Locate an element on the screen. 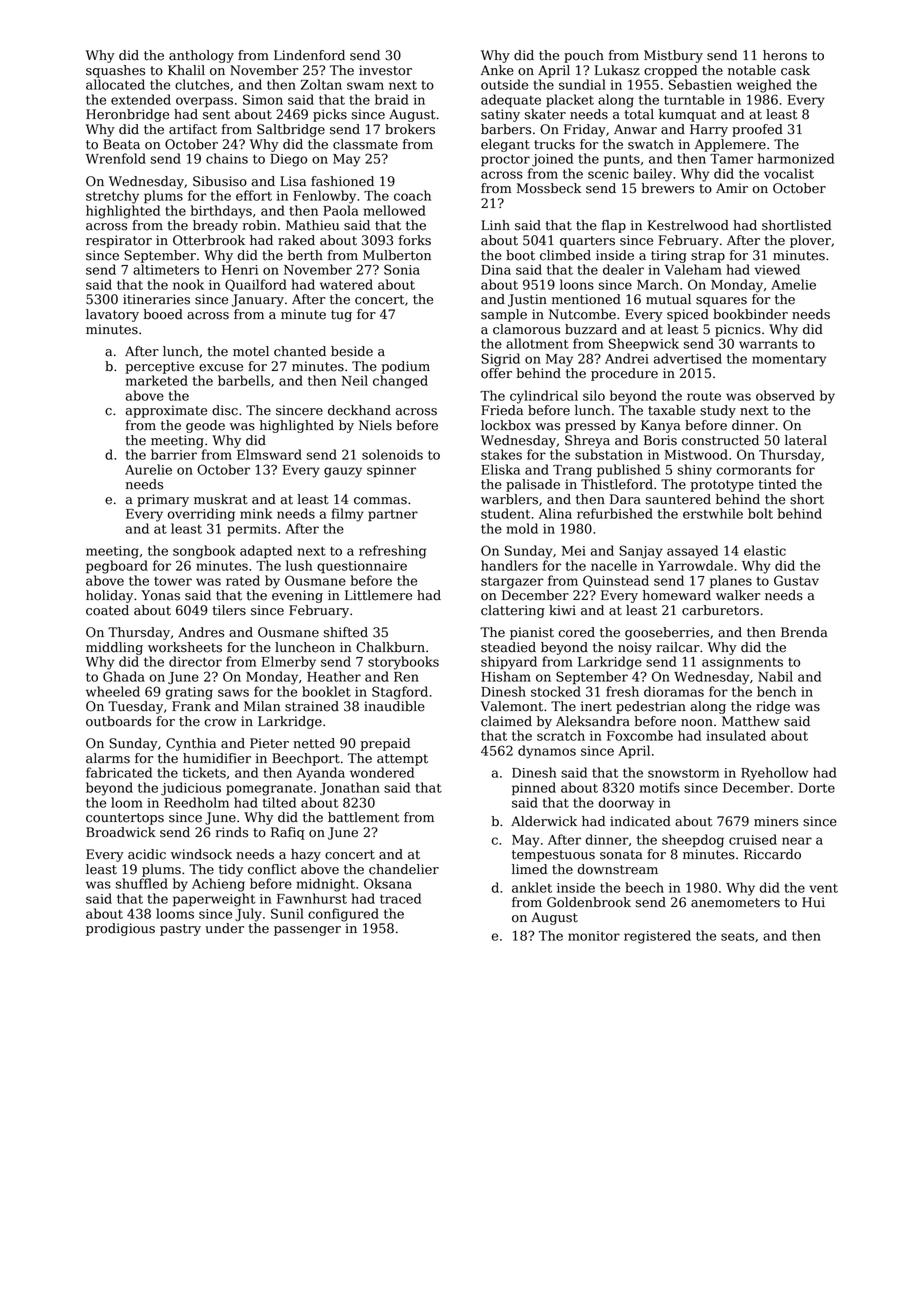 The width and height of the screenshot is (924, 1314). Neil is located at coordinates (355, 380).
